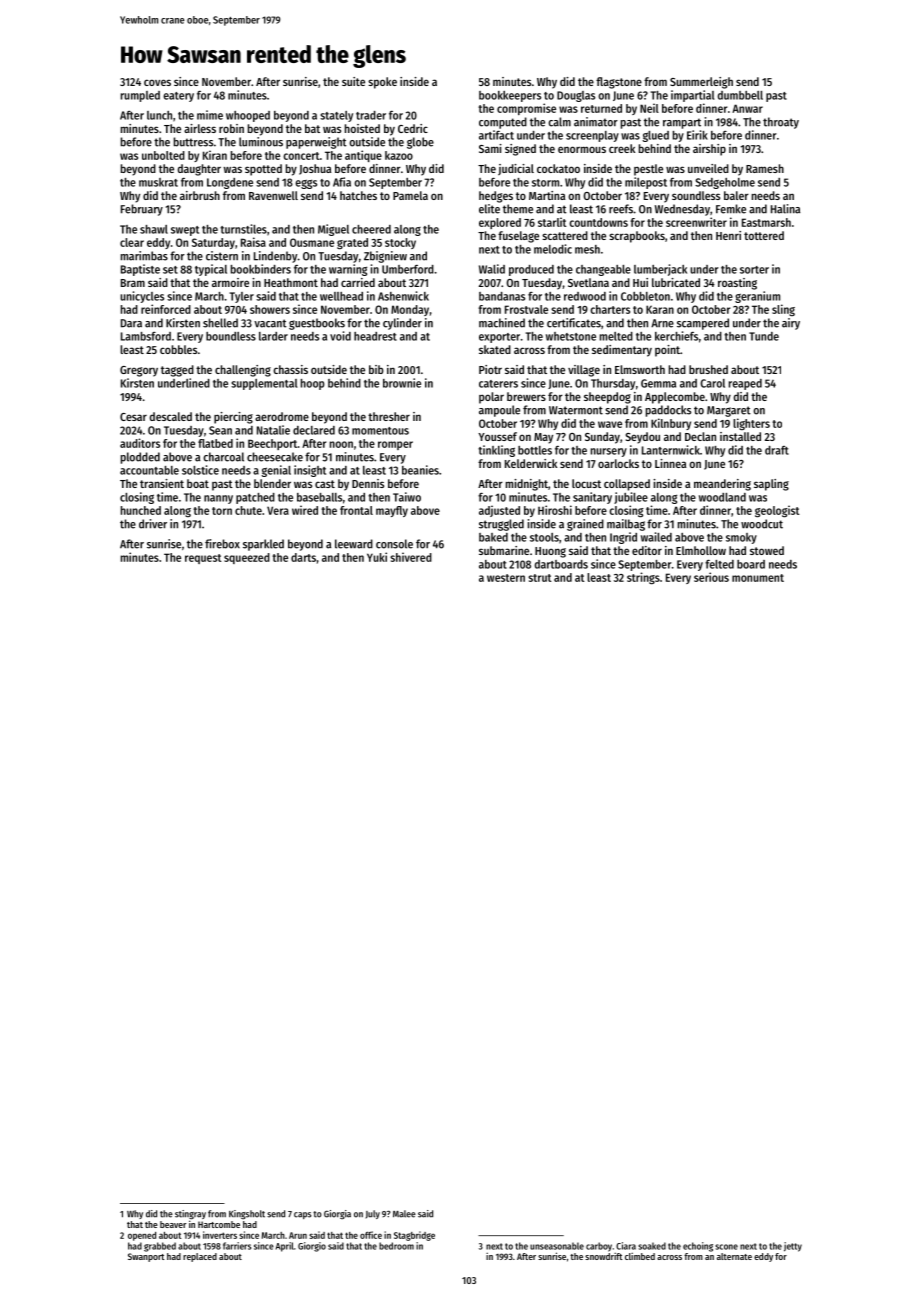  What do you see at coordinates (247, 1214) in the screenshot?
I see `Kingsholt` at bounding box center [247, 1214].
